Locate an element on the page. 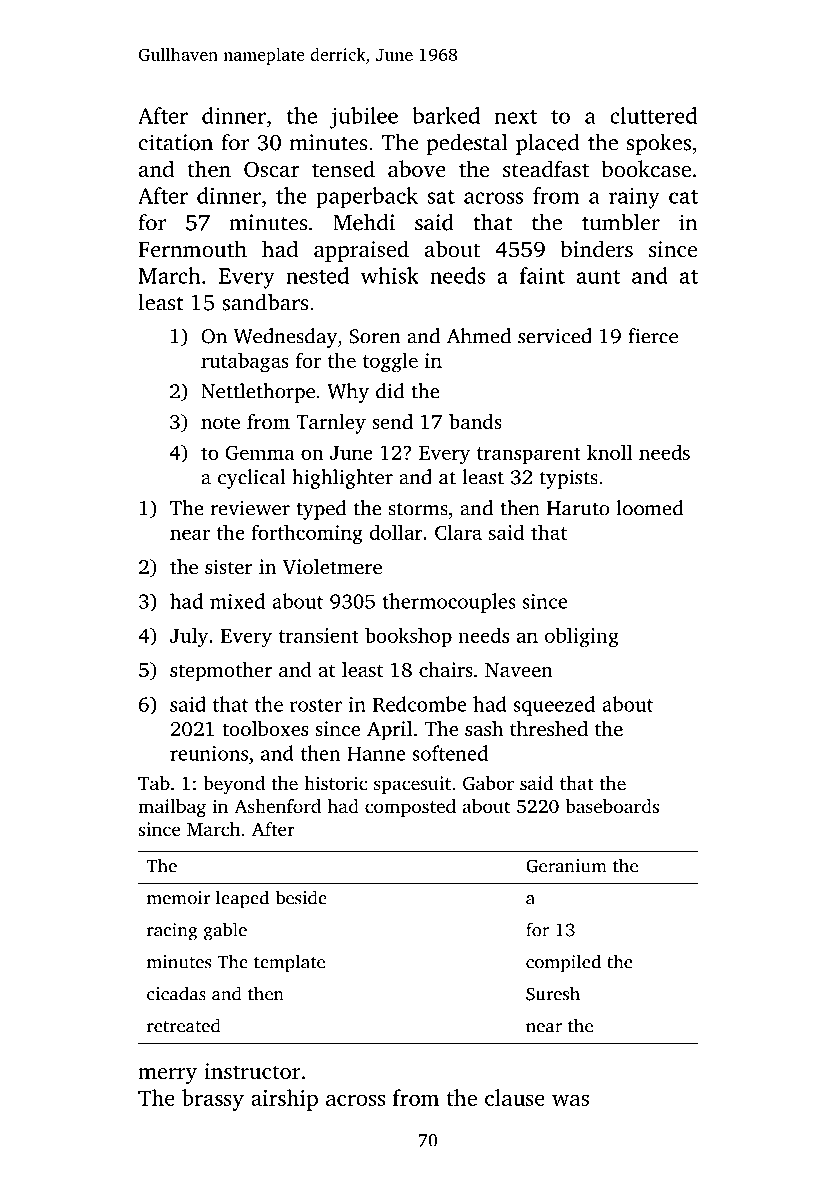 This image has width=836, height=1186. steadfast is located at coordinates (546, 168).
